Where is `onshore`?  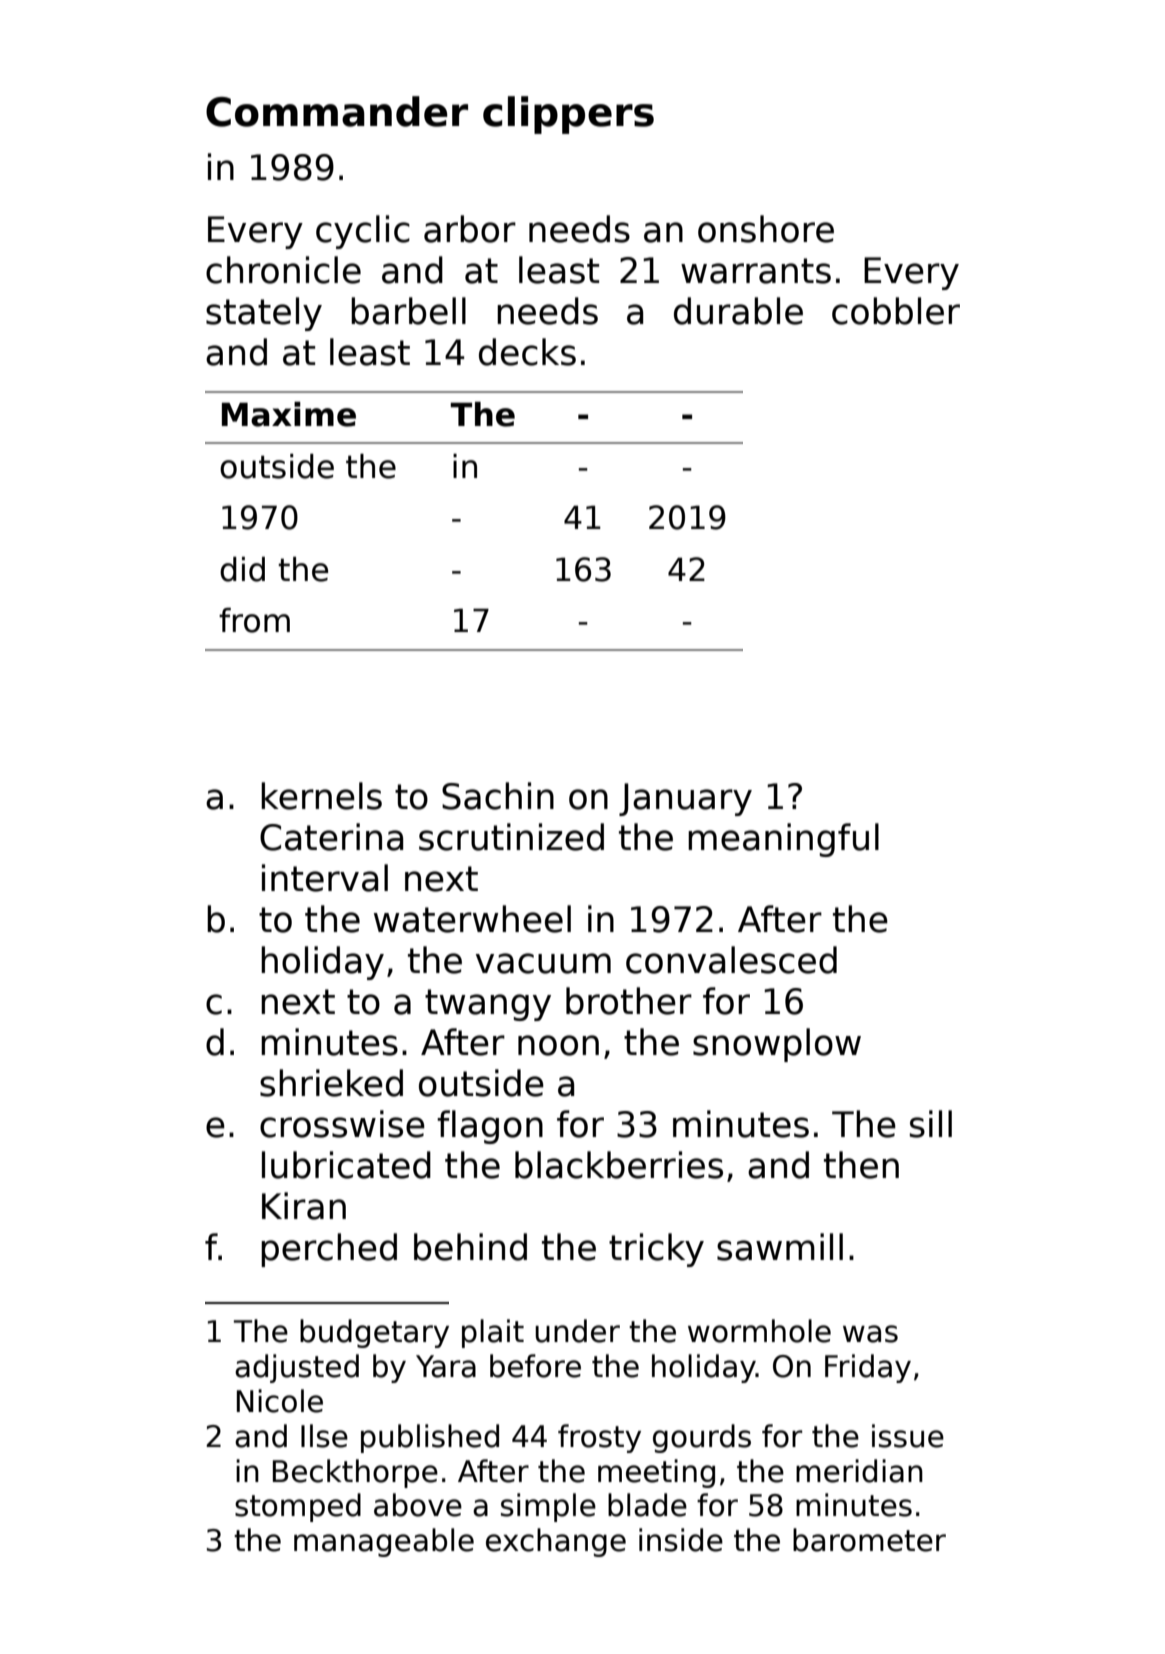 onshore is located at coordinates (766, 229).
